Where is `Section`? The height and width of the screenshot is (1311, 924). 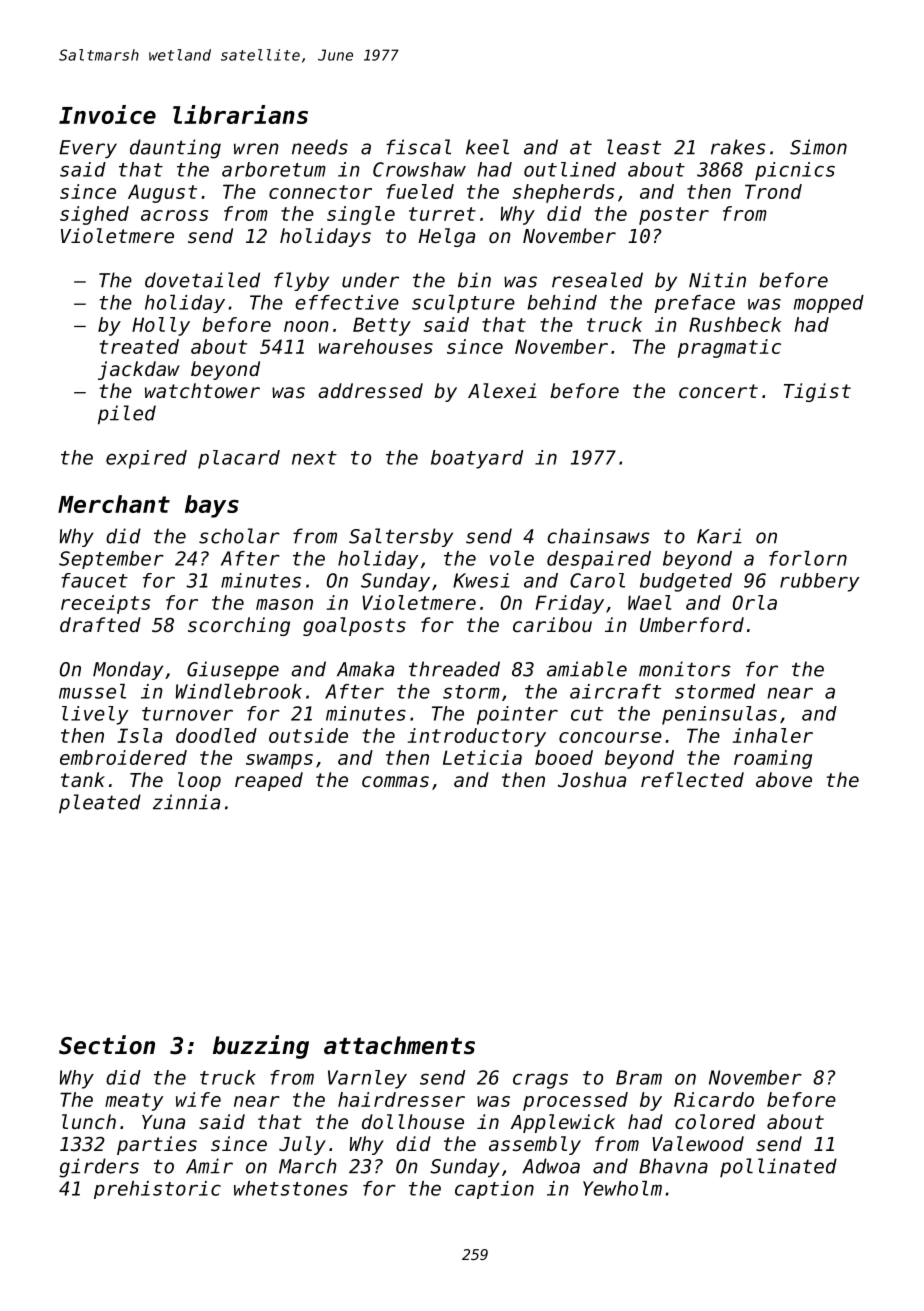 Section is located at coordinates (107, 1045).
